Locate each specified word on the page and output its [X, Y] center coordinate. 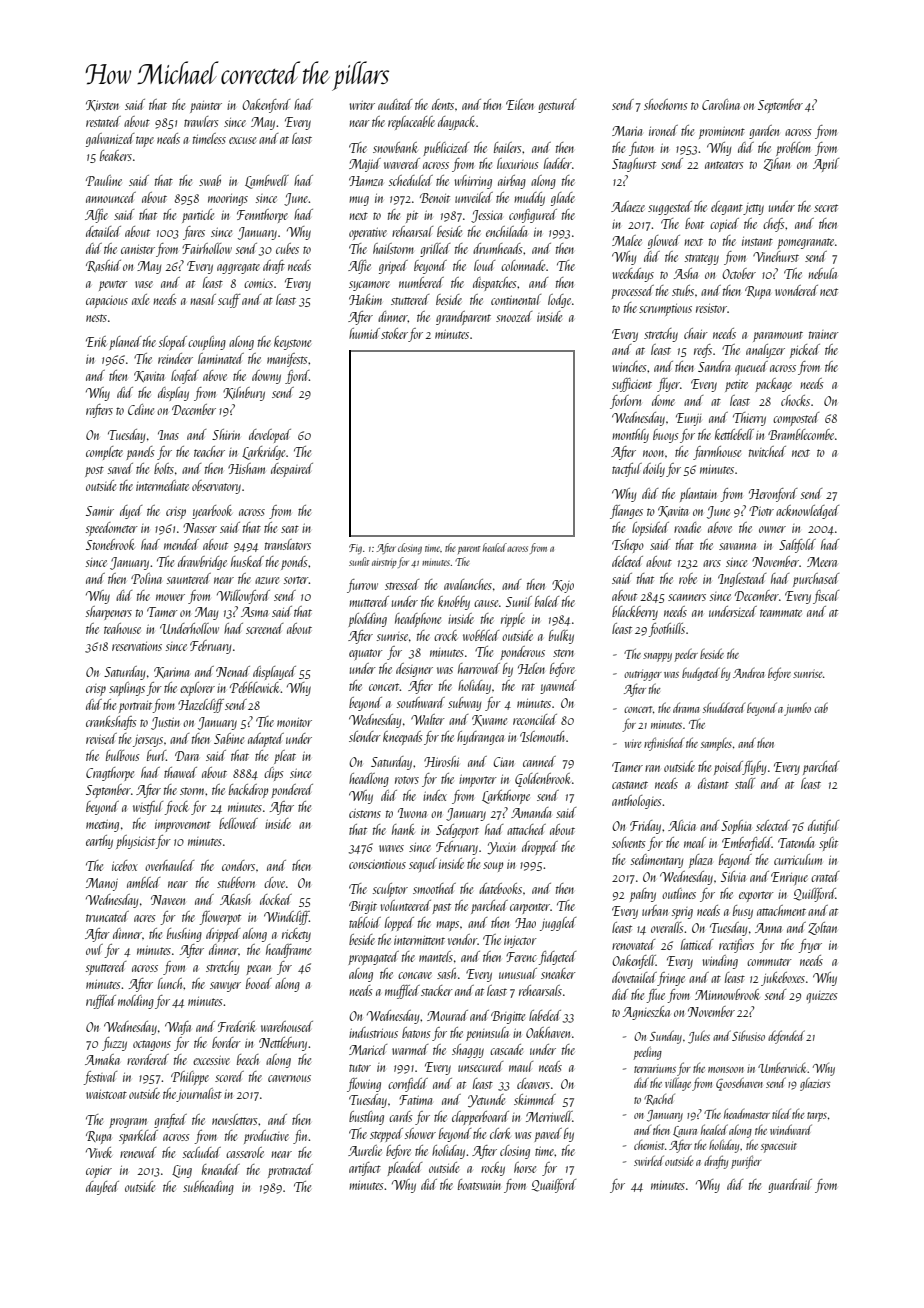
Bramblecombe [801, 434]
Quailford [554, 1186]
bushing [184, 935]
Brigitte [508, 1017]
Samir [100, 511]
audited [395, 104]
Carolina [721, 104]
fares [194, 233]
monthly [630, 436]
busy [743, 912]
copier [99, 1172]
